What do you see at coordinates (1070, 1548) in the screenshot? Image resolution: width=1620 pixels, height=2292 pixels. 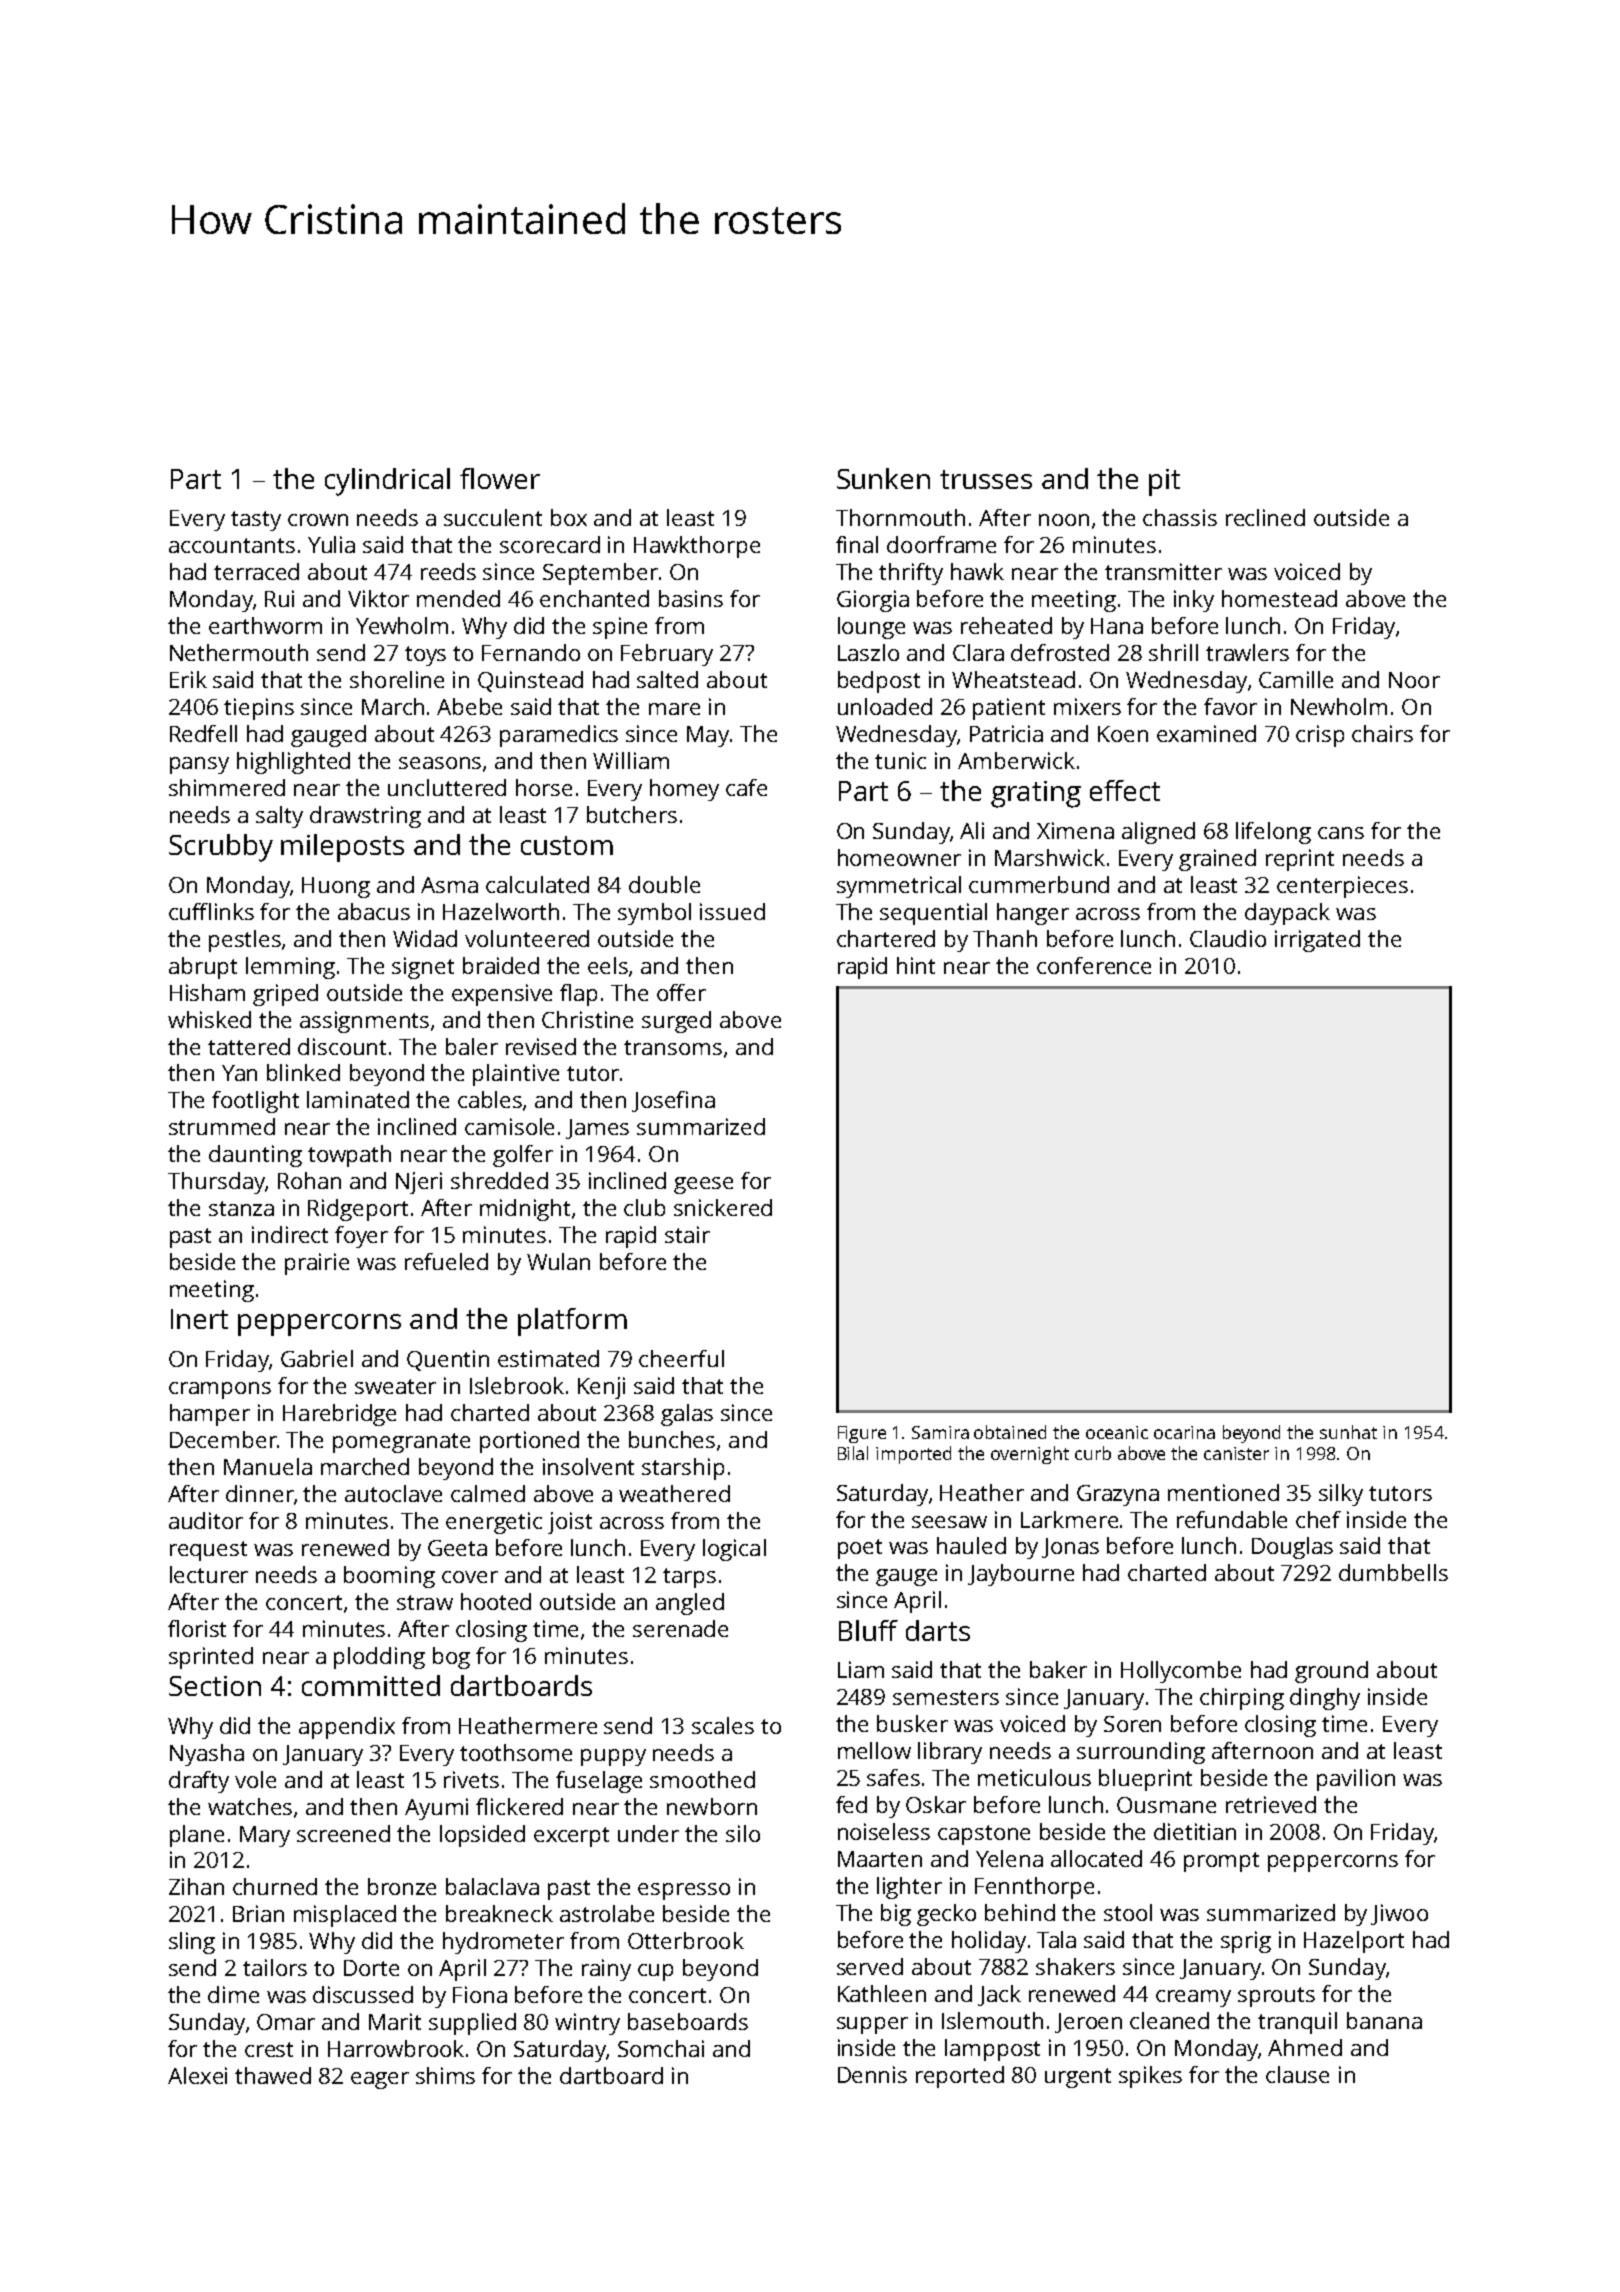 I see `Jonas` at bounding box center [1070, 1548].
